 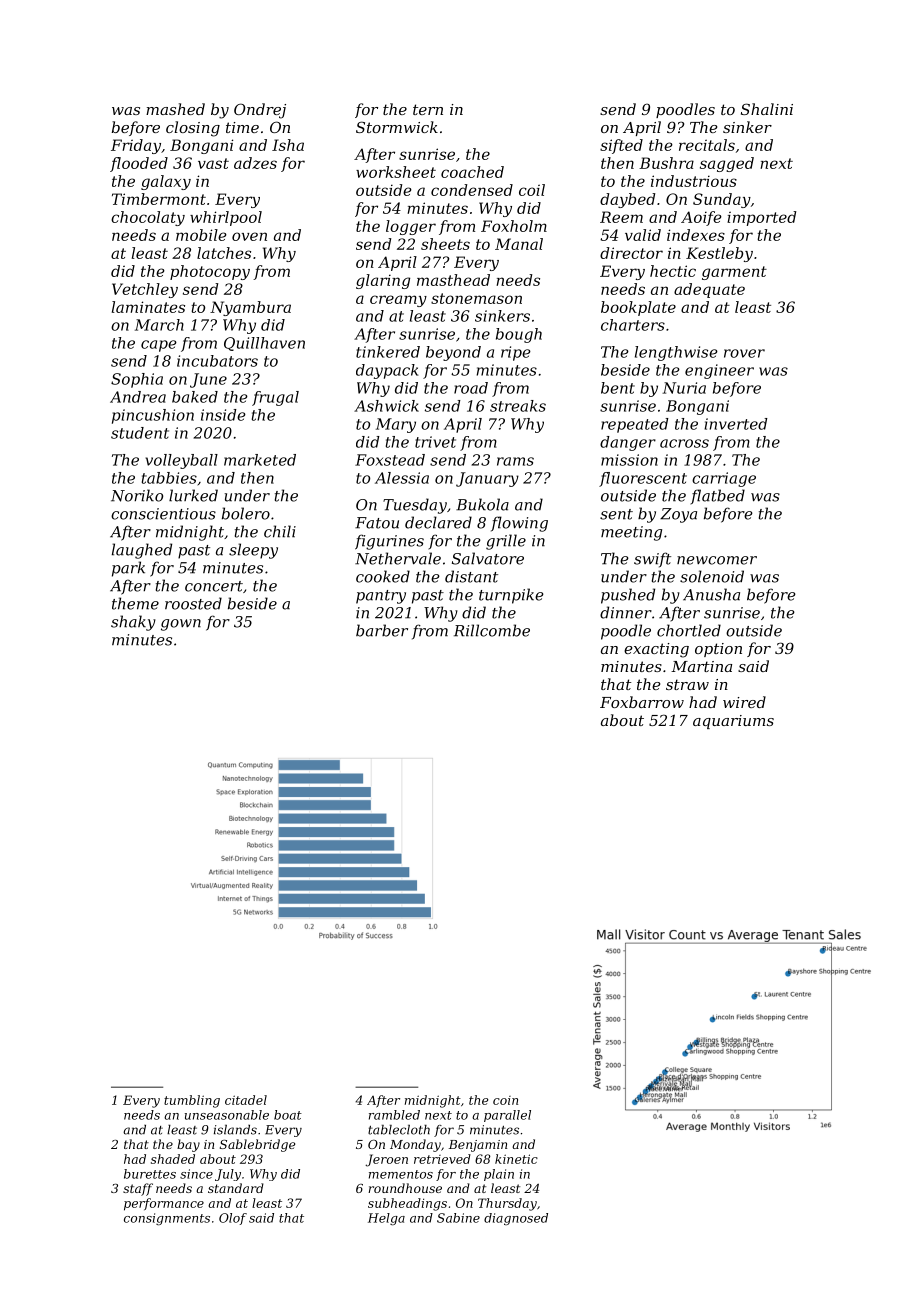 I want to click on wired, so click(x=744, y=702).
